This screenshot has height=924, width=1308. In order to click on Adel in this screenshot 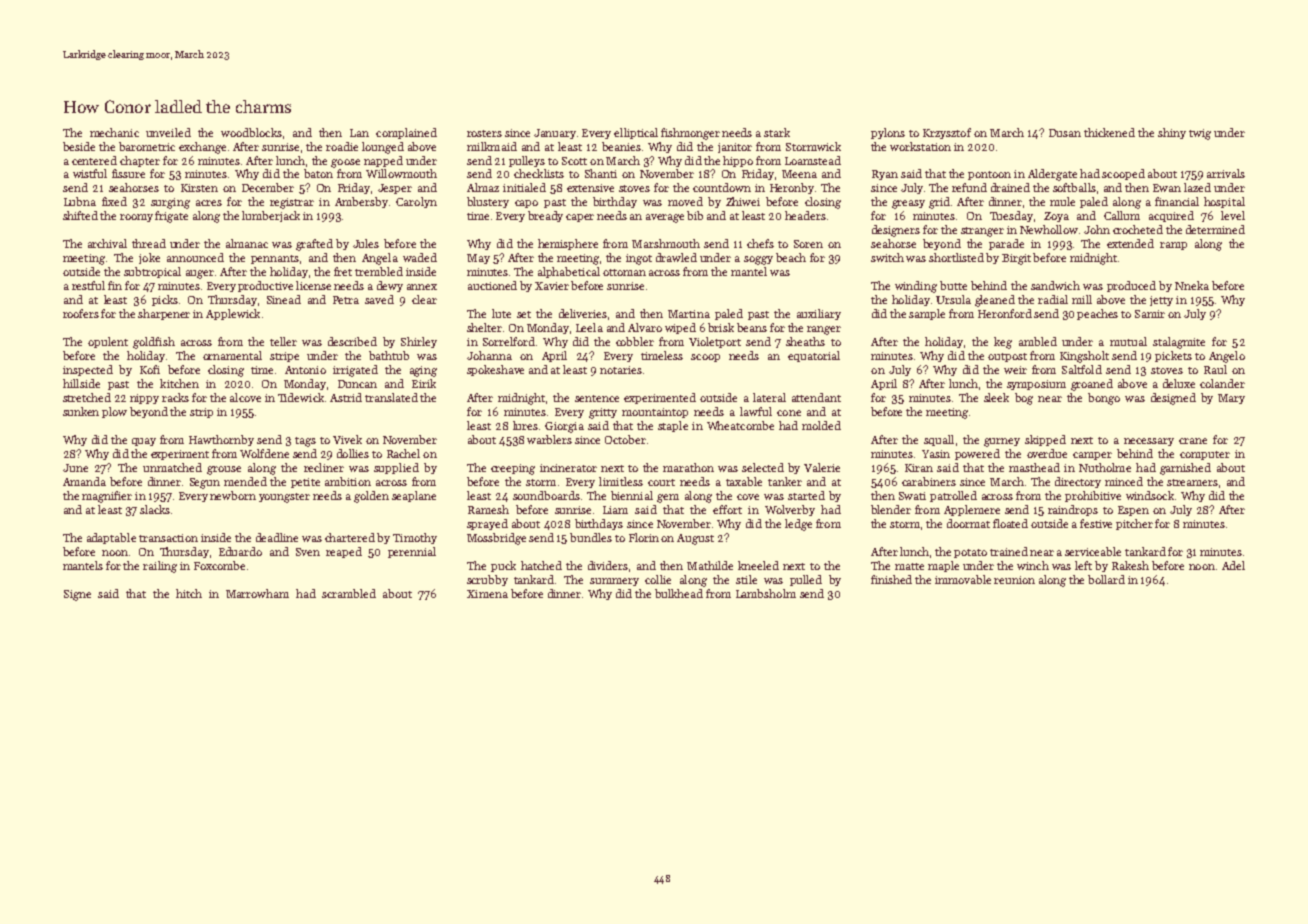, I will do `click(1233, 565)`.
